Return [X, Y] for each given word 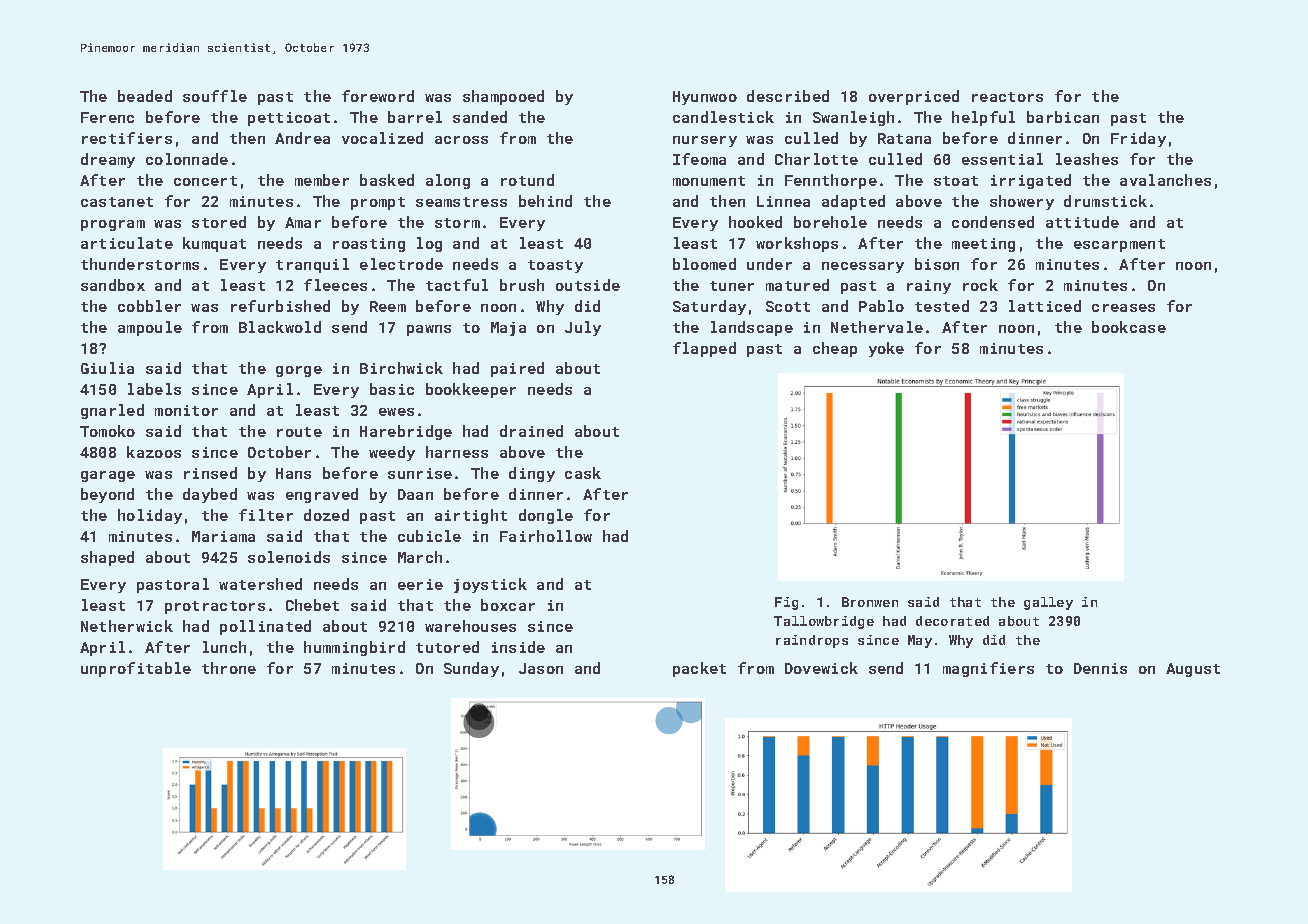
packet [699, 669]
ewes [396, 412]
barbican [1063, 117]
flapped [704, 349]
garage [108, 476]
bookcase [1129, 327]
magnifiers [988, 669]
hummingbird [354, 648]
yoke [886, 349]
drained [531, 431]
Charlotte [816, 159]
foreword [378, 96]
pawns [429, 330]
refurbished [280, 306]
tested [942, 306]
